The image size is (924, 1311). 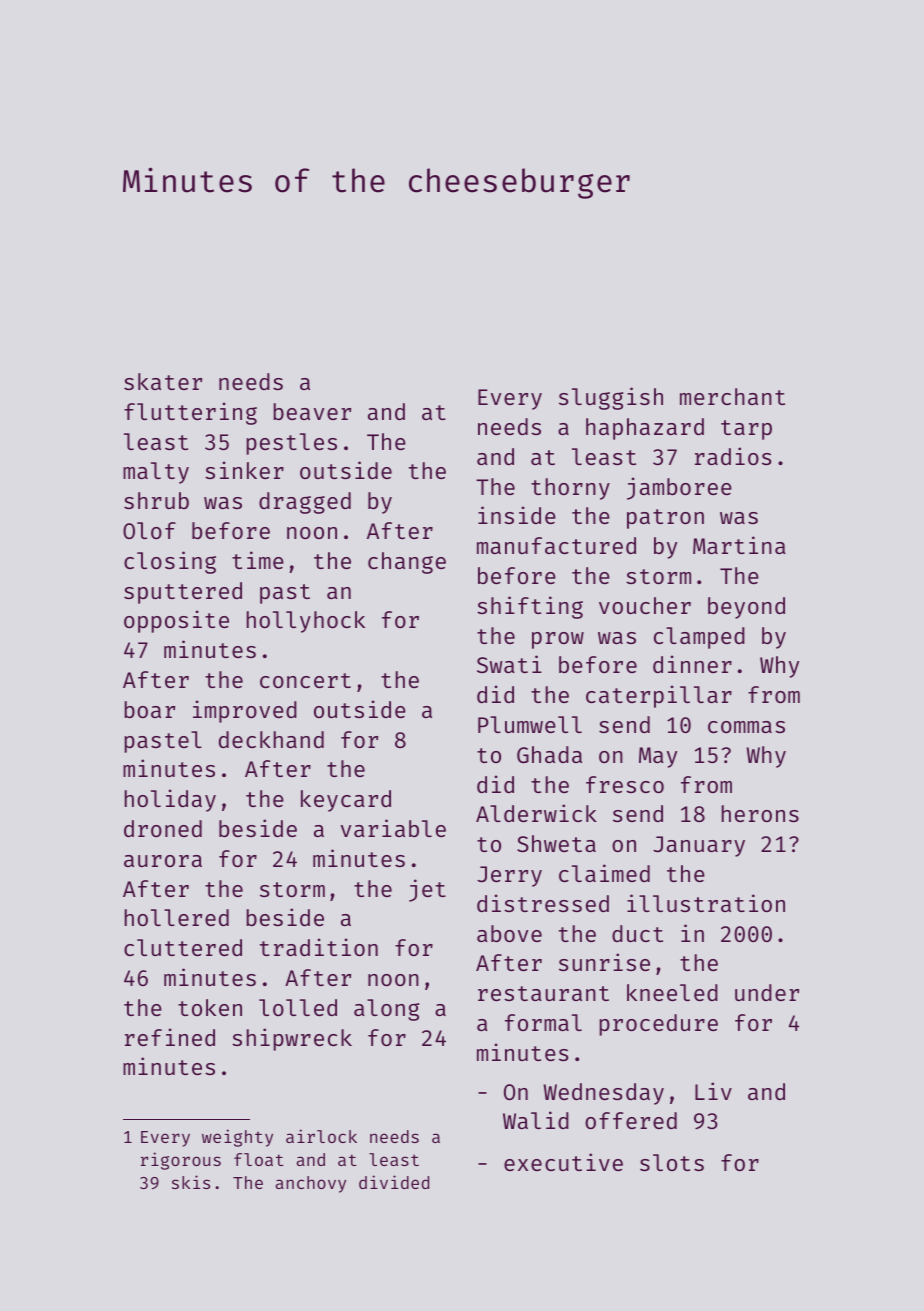 What do you see at coordinates (170, 562) in the page?
I see `closing` at bounding box center [170, 562].
